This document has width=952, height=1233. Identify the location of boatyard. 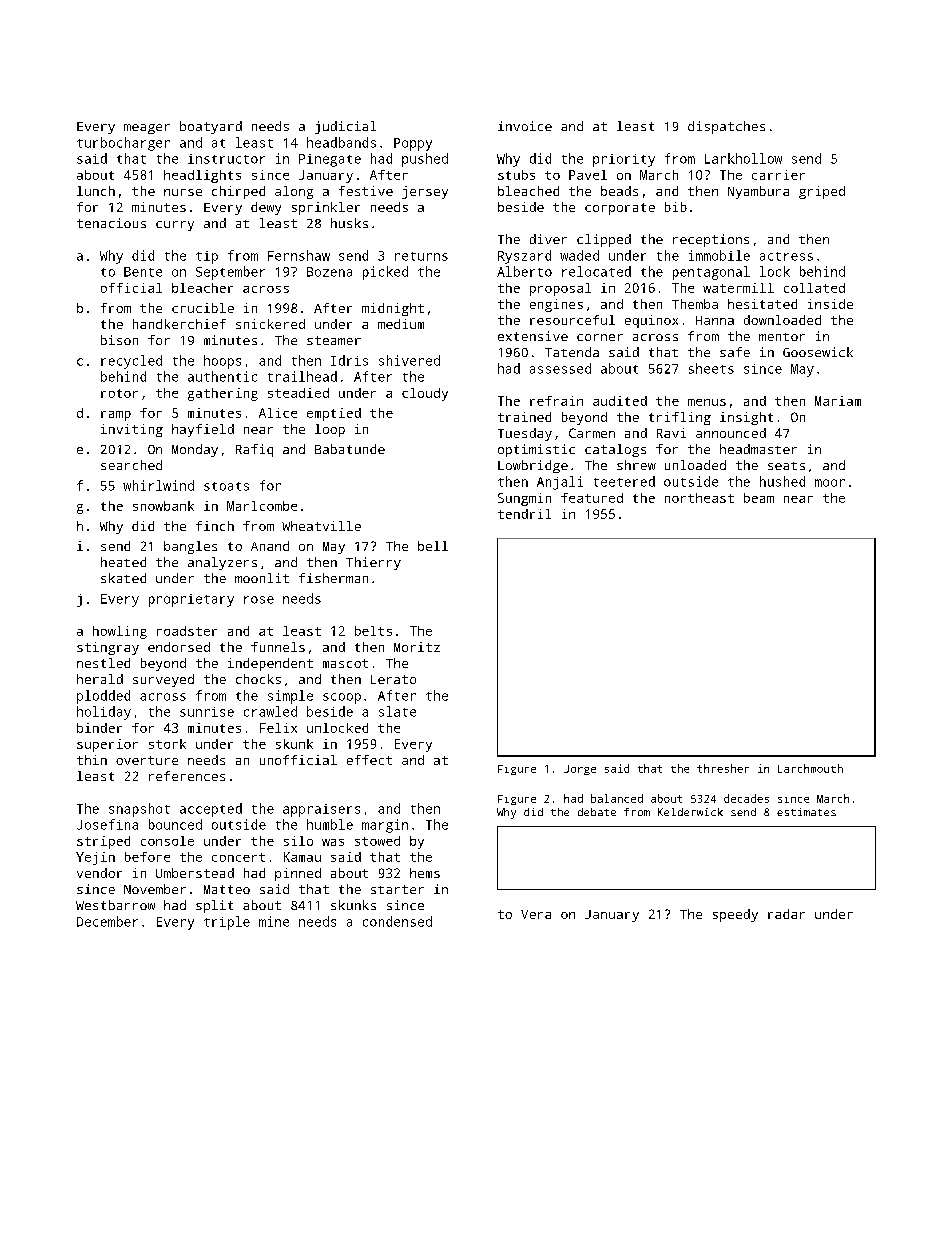
(211, 127).
